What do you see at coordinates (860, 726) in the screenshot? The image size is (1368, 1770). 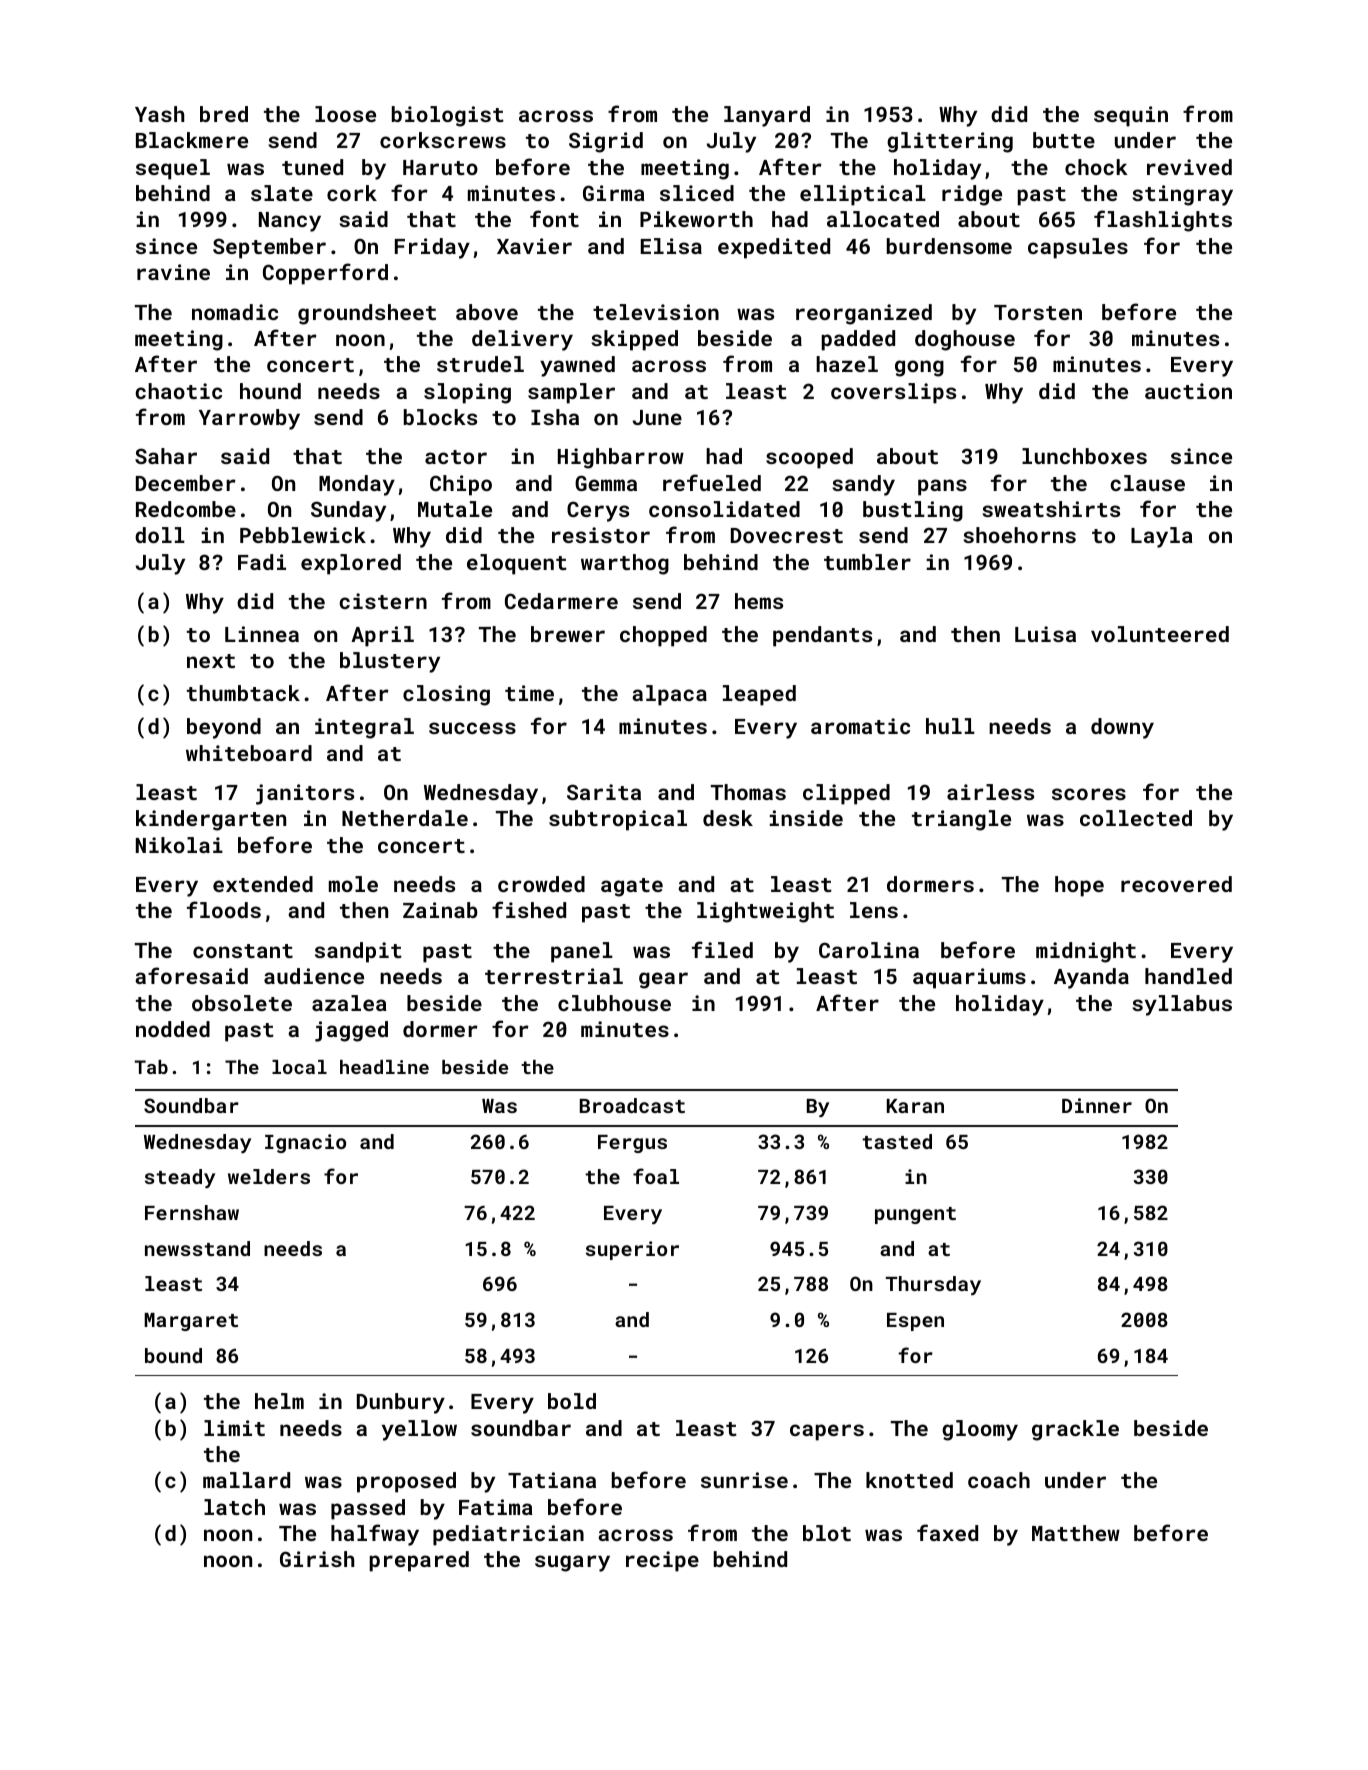 I see `aromatic` at bounding box center [860, 726].
